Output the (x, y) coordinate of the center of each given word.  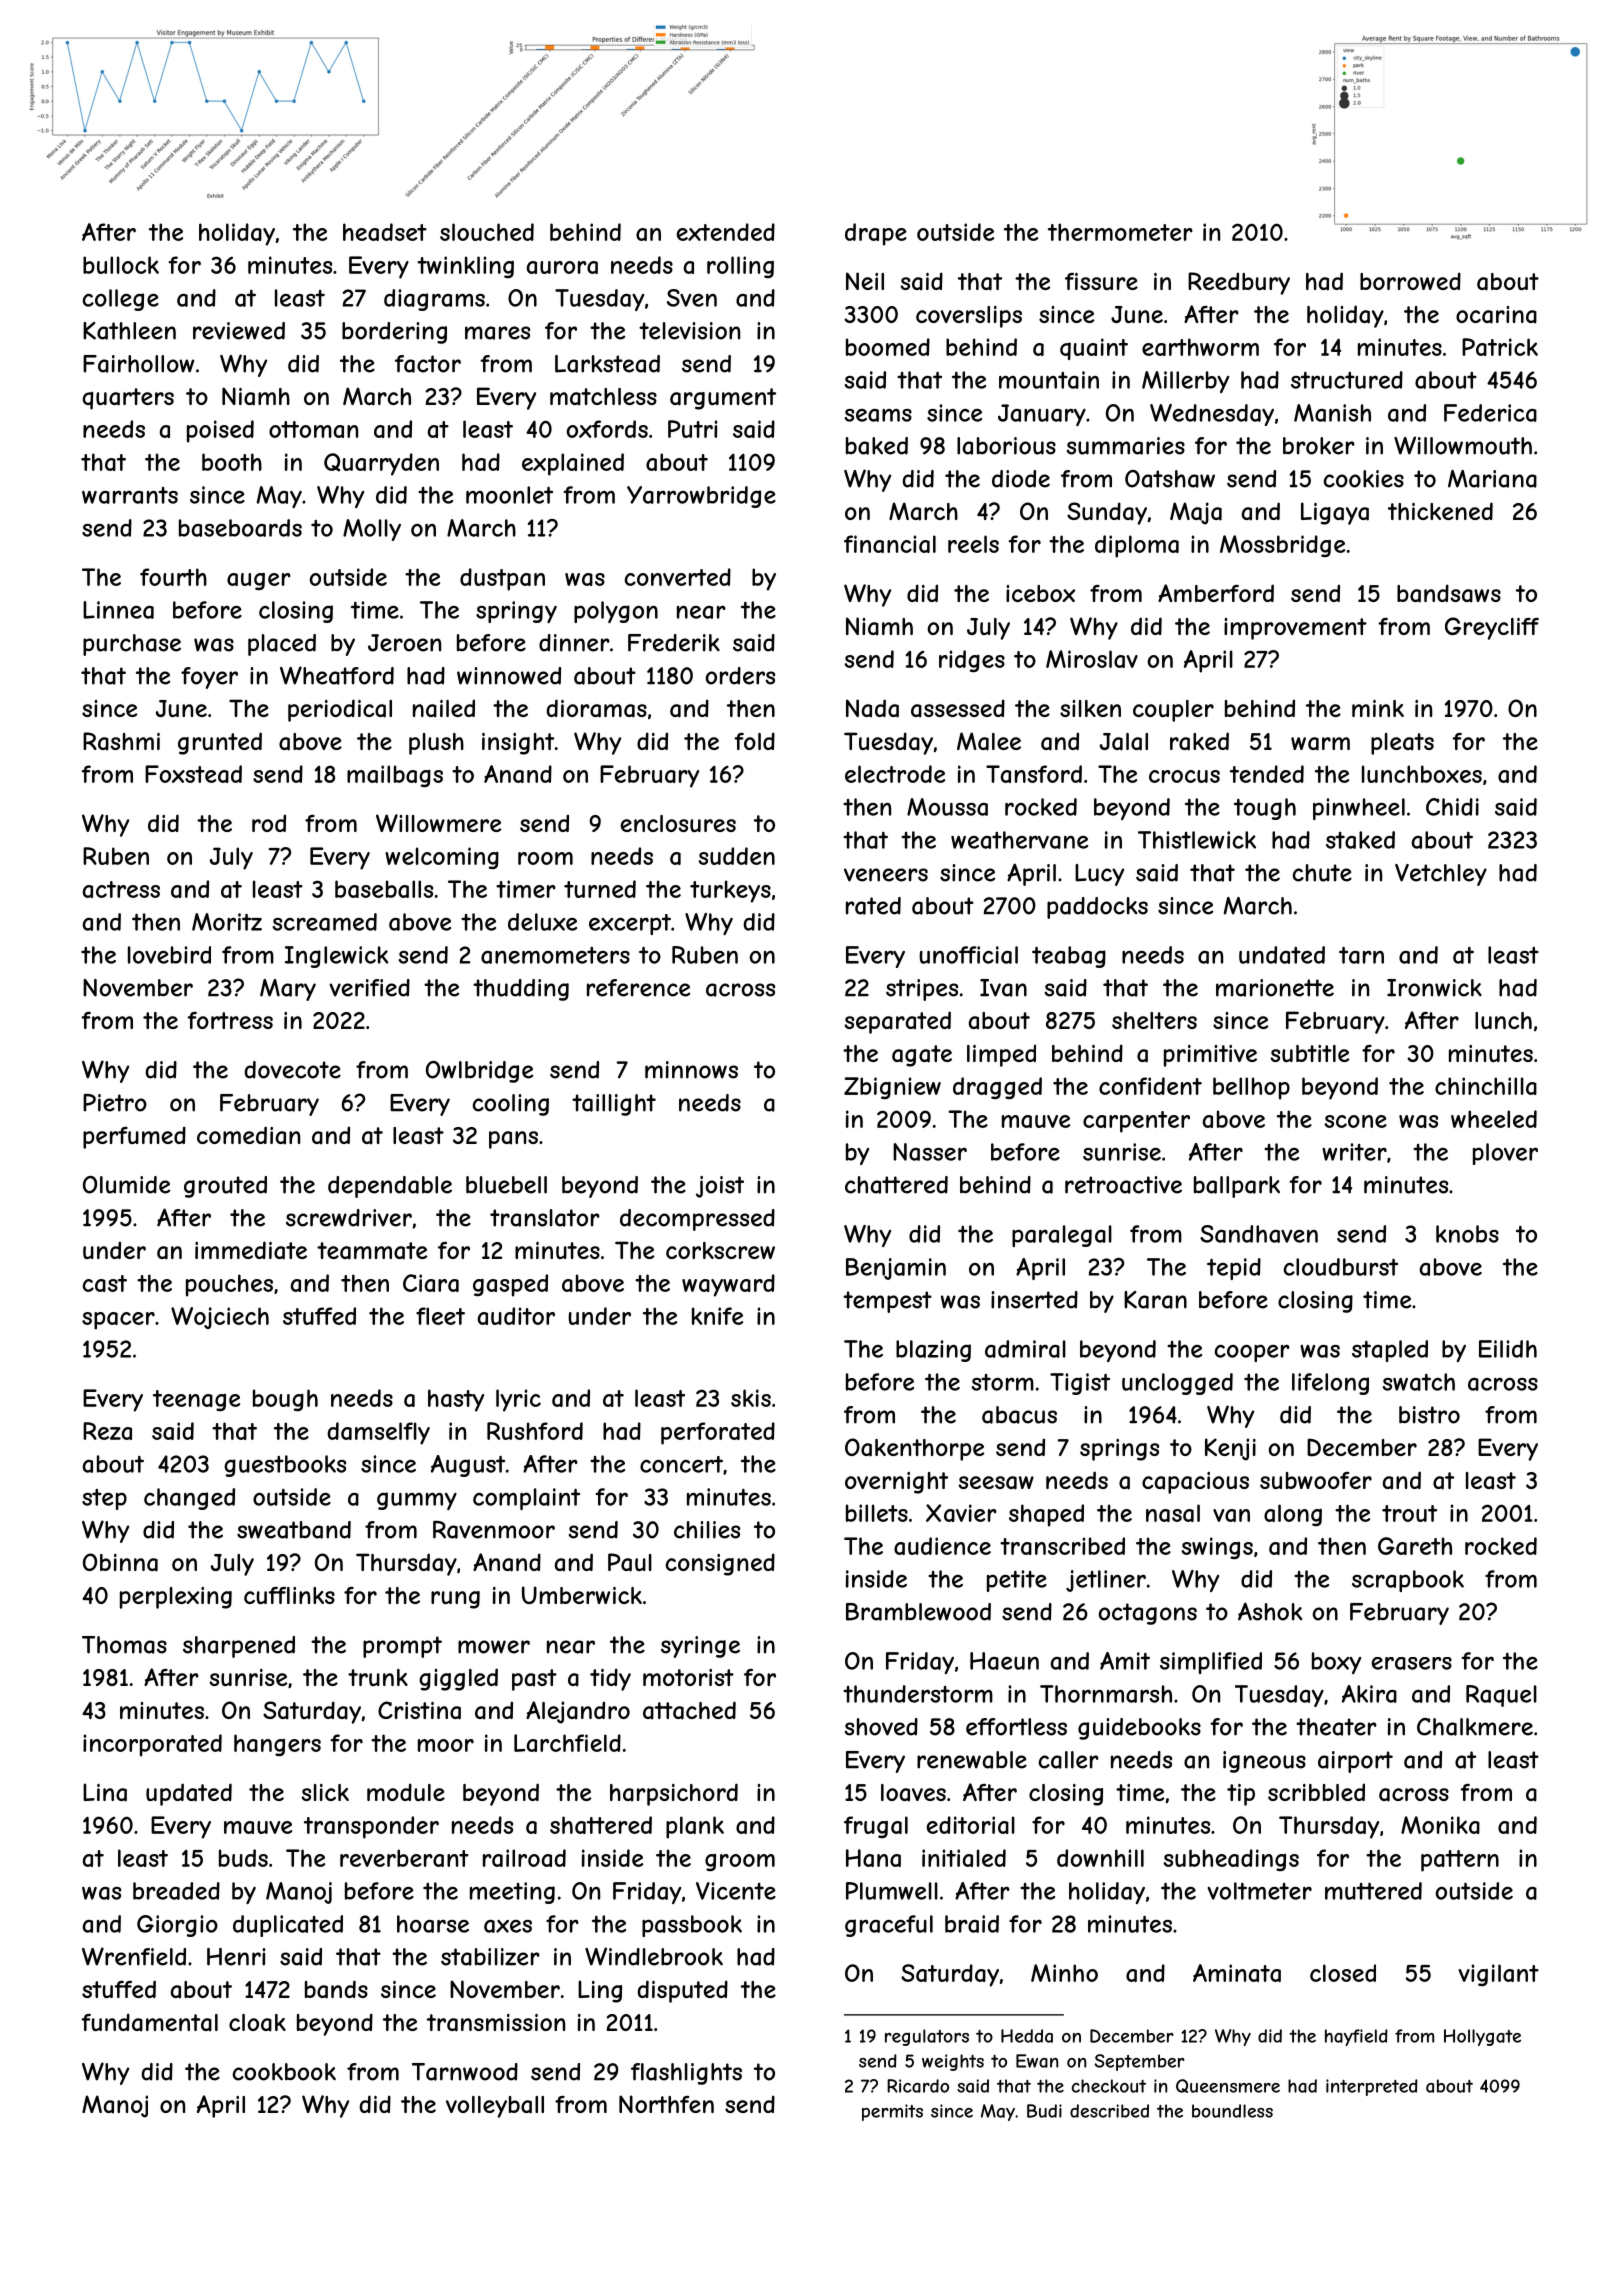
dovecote (292, 1070)
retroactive (1123, 1185)
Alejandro (578, 1712)
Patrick (1500, 347)
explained (573, 464)
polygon (616, 612)
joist (720, 1187)
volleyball (495, 2107)
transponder (371, 1827)
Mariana (1492, 479)
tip (1241, 1795)
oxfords (607, 429)
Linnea (118, 610)
